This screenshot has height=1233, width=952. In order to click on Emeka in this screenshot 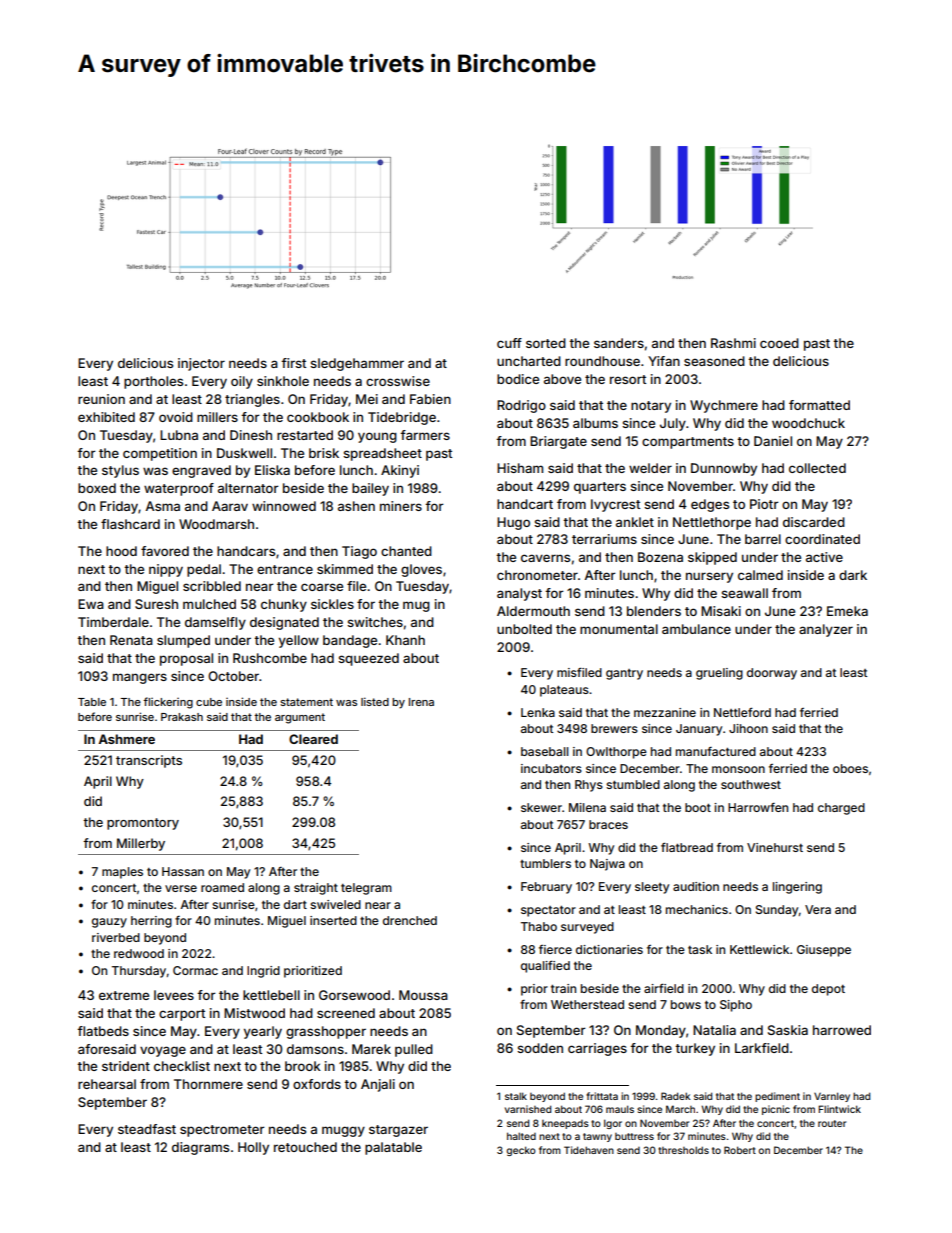, I will do `click(847, 611)`.
